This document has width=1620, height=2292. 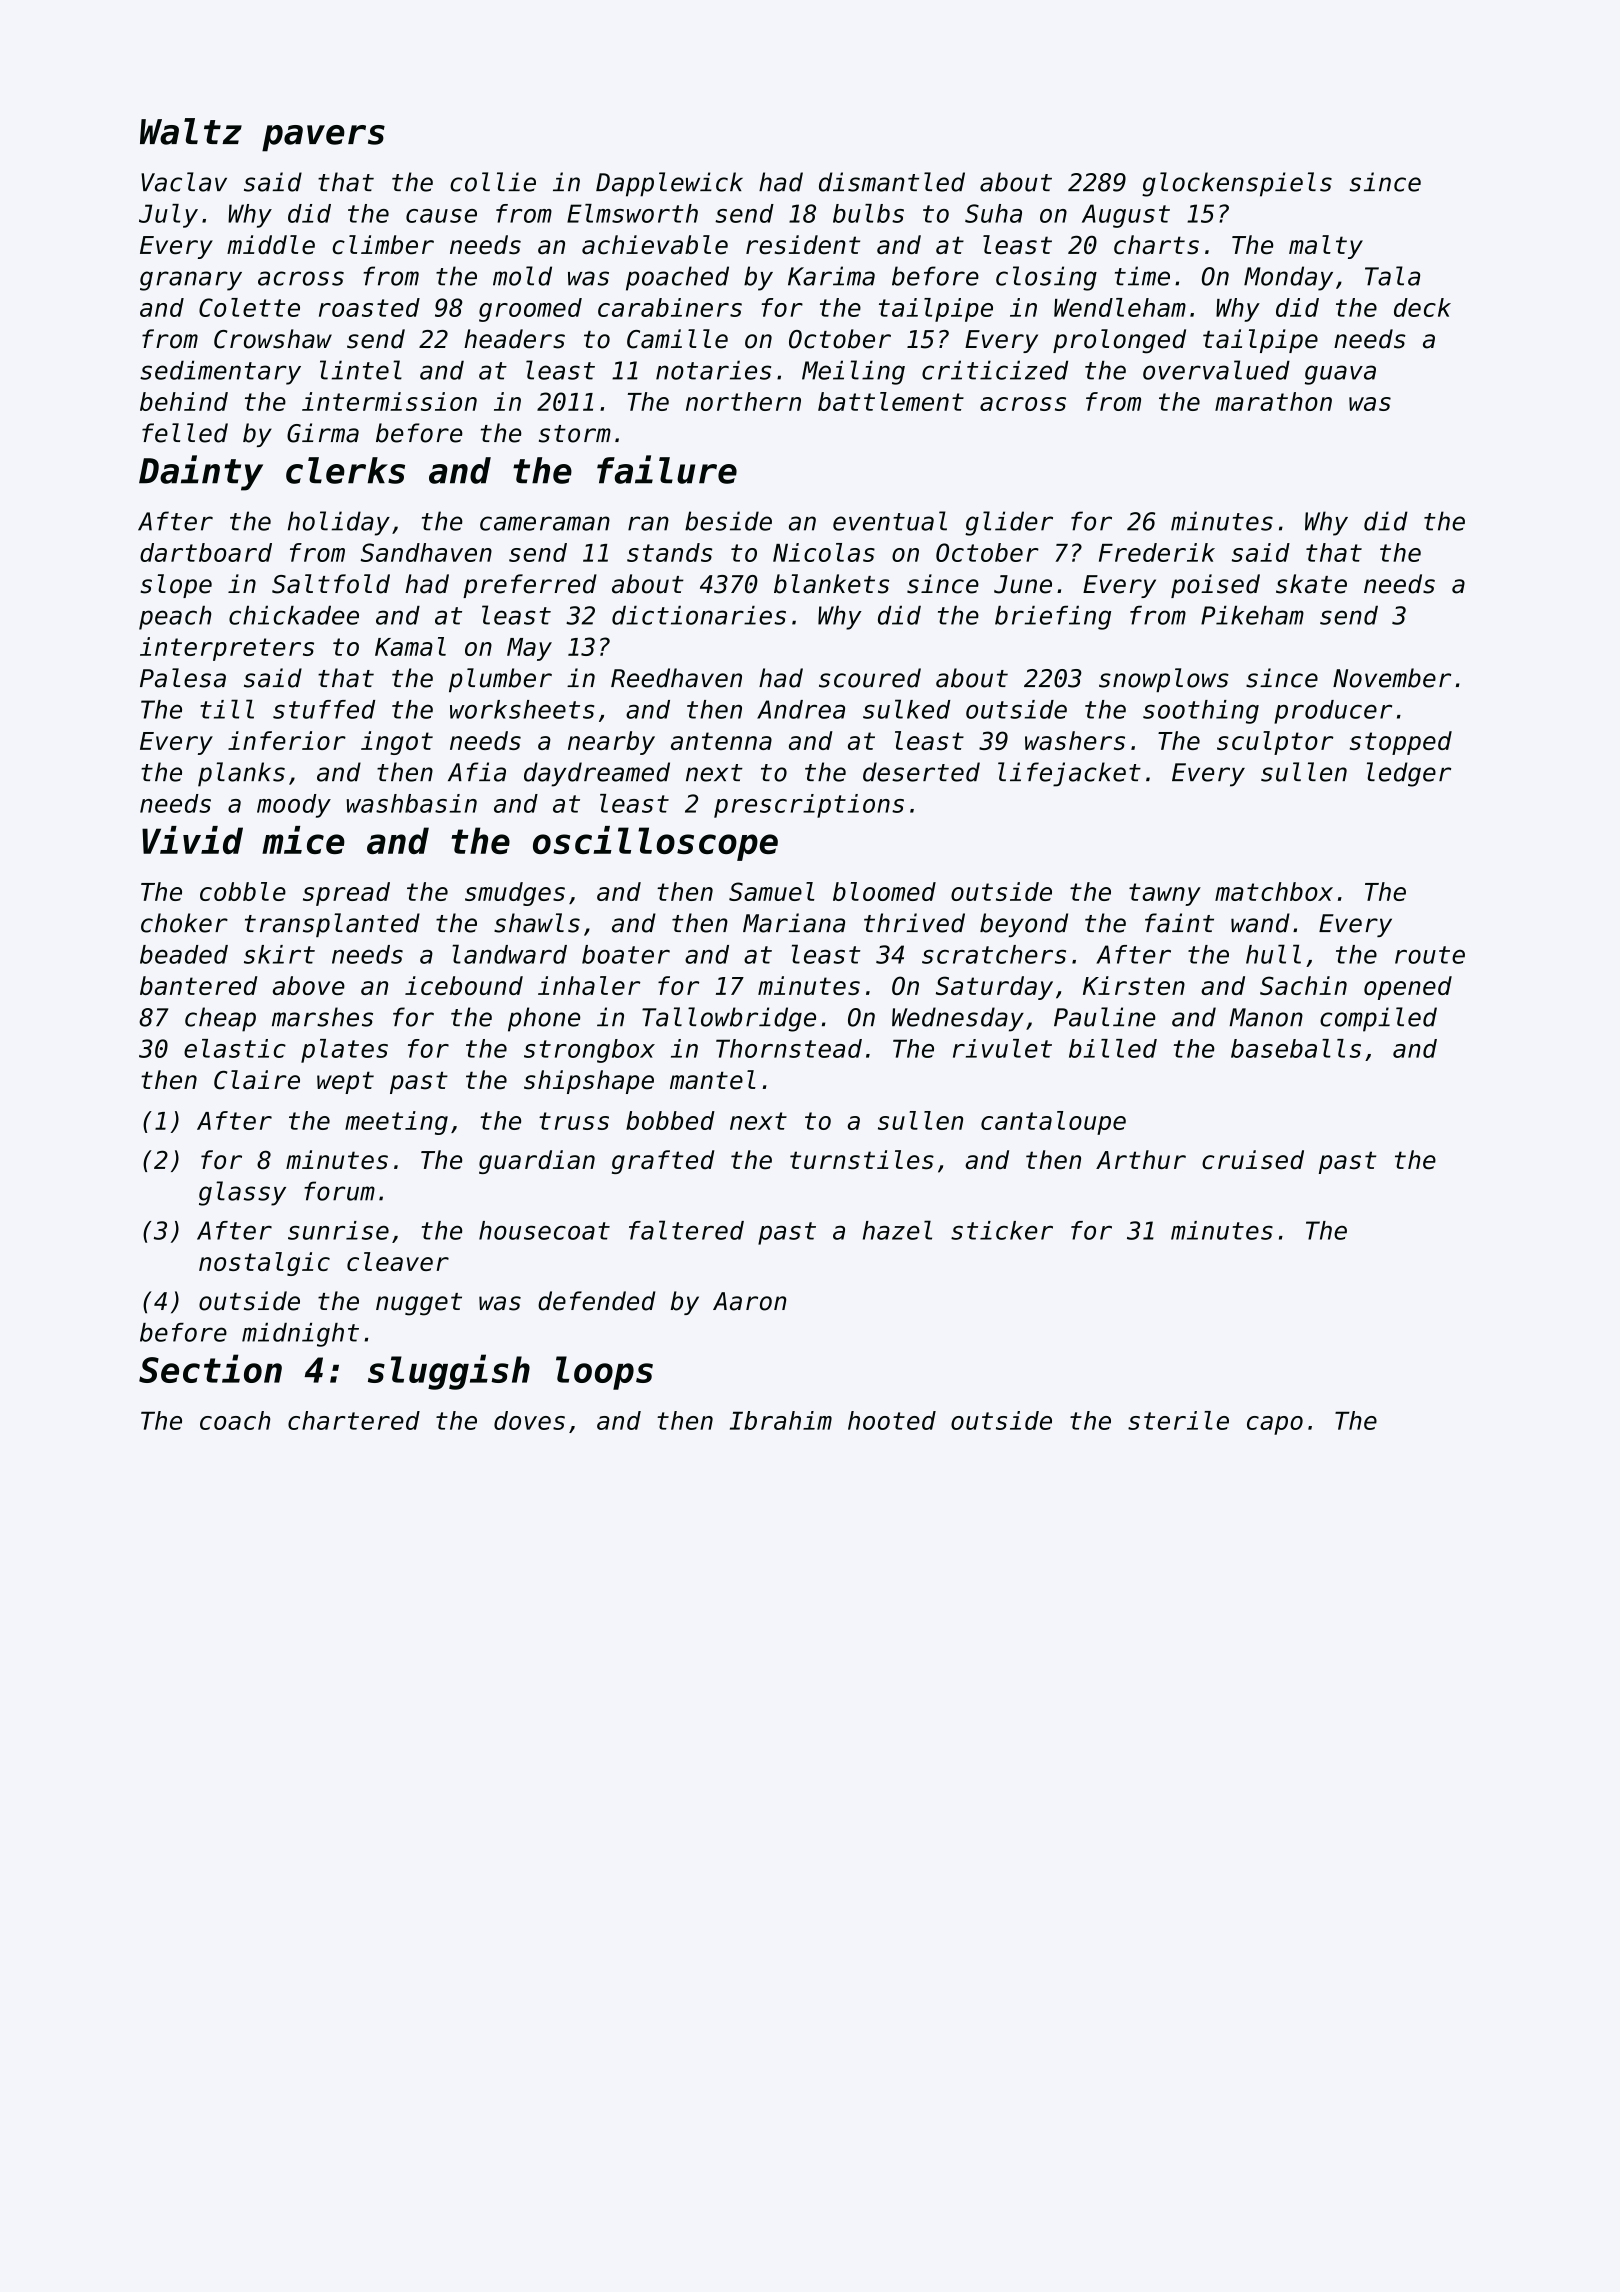 What do you see at coordinates (831, 276) in the document?
I see `Karima` at bounding box center [831, 276].
